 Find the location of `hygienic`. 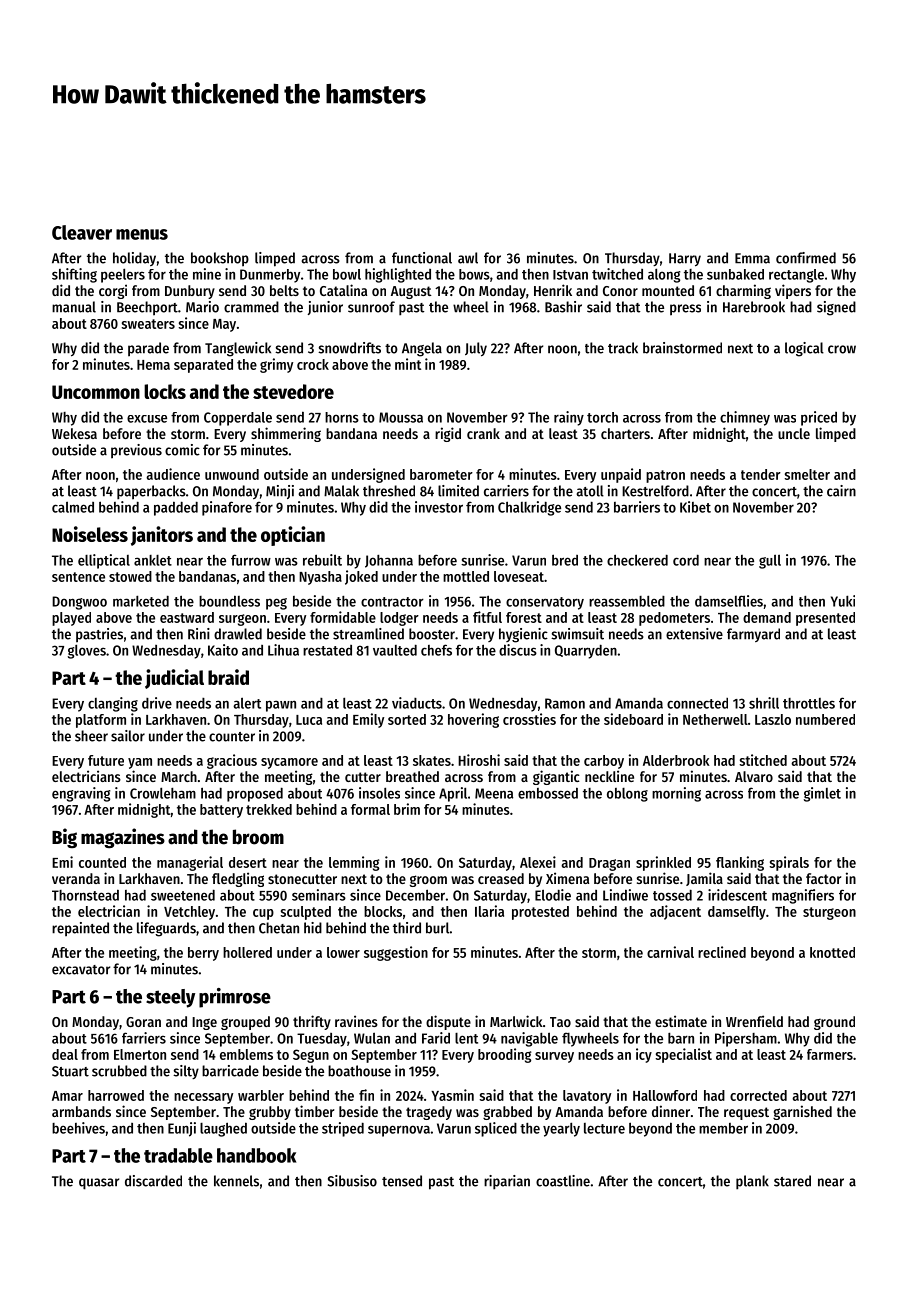

hygienic is located at coordinates (523, 635).
